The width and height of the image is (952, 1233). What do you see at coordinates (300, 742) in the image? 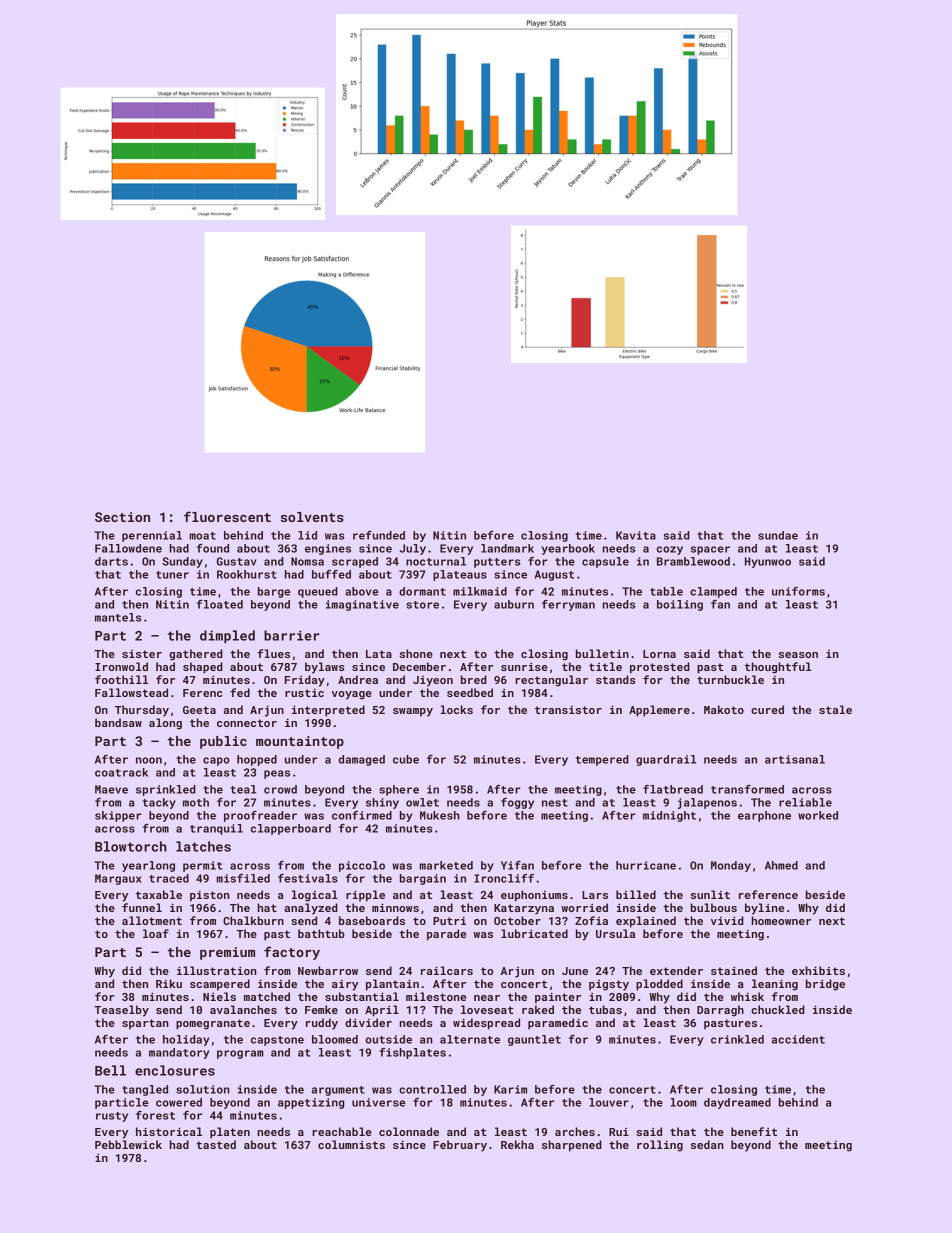
I see `mountaintop` at bounding box center [300, 742].
